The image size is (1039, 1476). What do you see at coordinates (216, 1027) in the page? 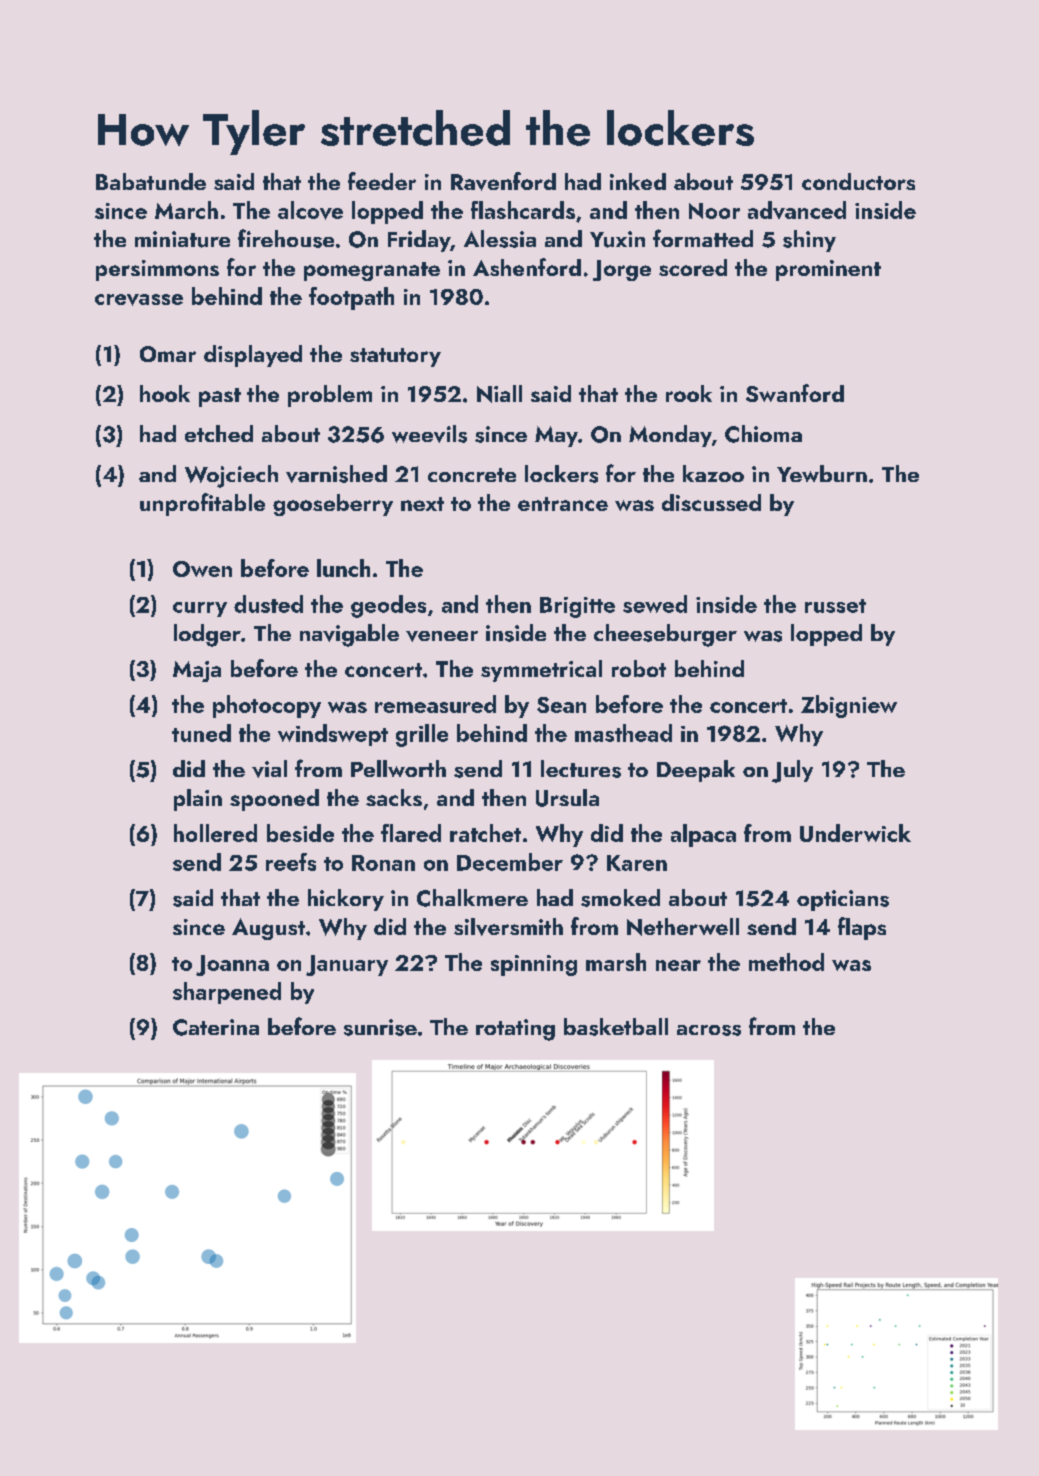
I see `Caterina` at bounding box center [216, 1027].
